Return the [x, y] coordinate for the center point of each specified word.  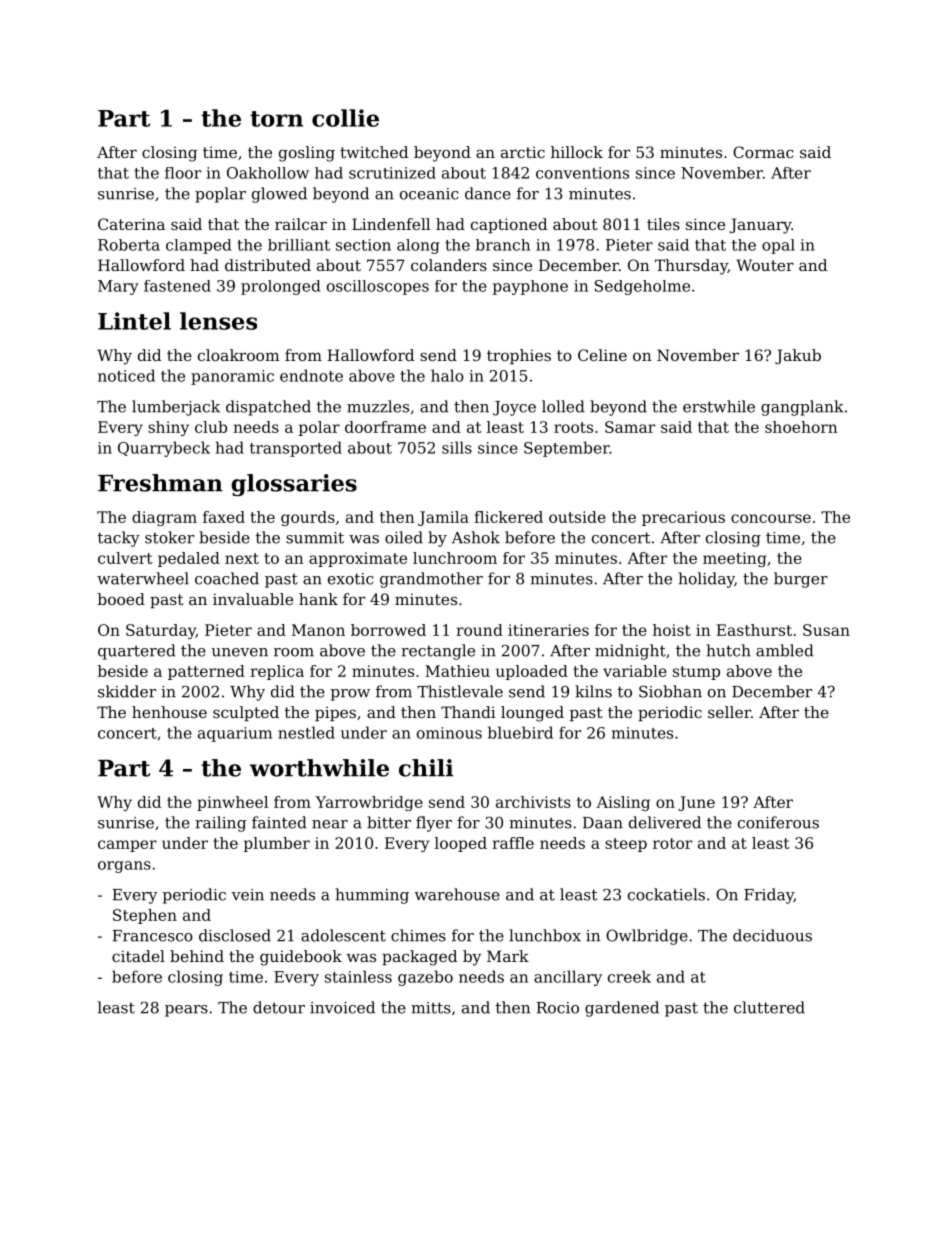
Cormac [763, 152]
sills [457, 447]
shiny [168, 428]
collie [345, 118]
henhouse [169, 712]
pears [186, 1011]
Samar [630, 427]
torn [276, 119]
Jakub [798, 356]
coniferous [778, 822]
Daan [603, 823]
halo [447, 375]
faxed [224, 517]
